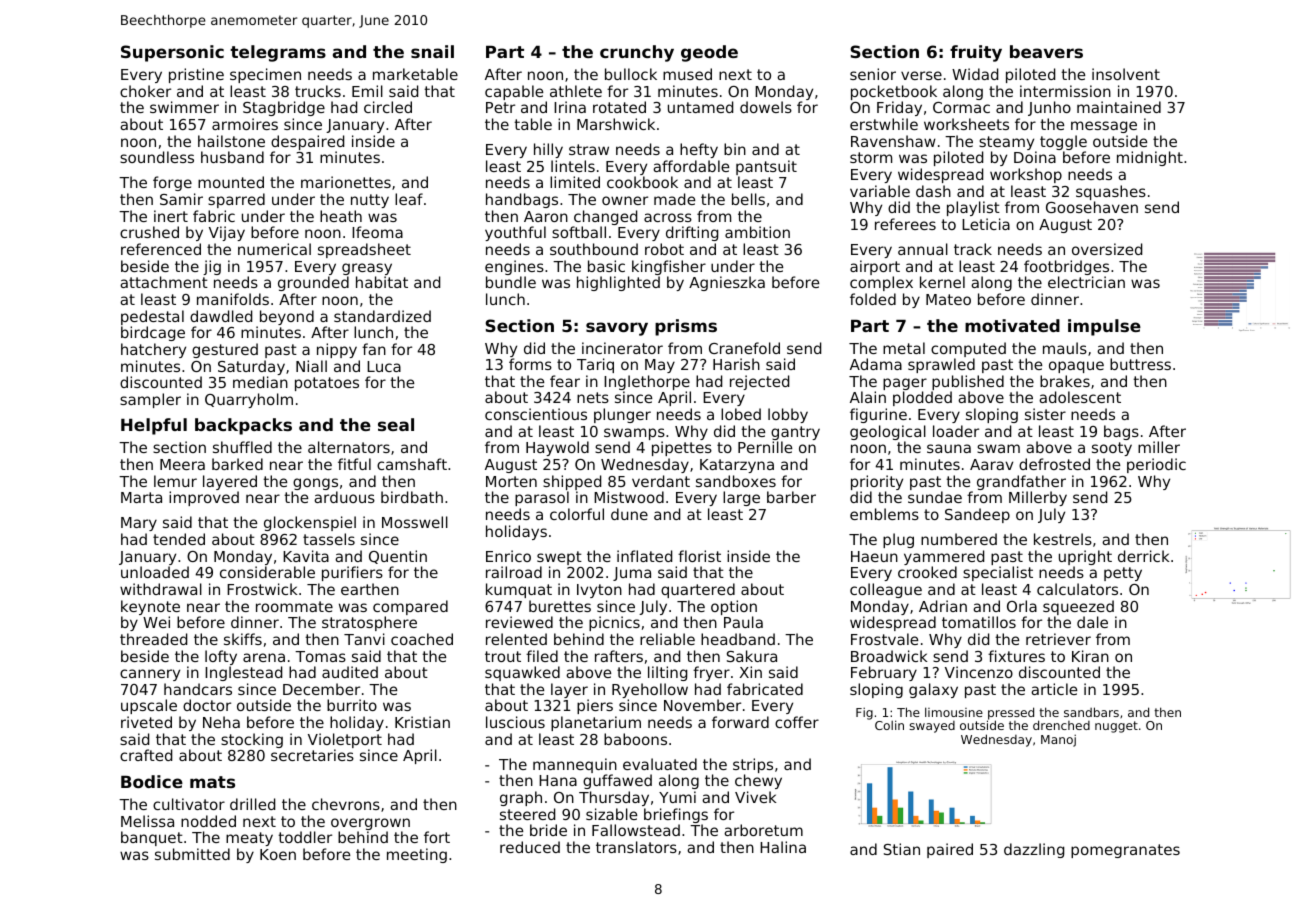 The image size is (1308, 924). What do you see at coordinates (1046, 51) in the page?
I see `beavers` at bounding box center [1046, 51].
